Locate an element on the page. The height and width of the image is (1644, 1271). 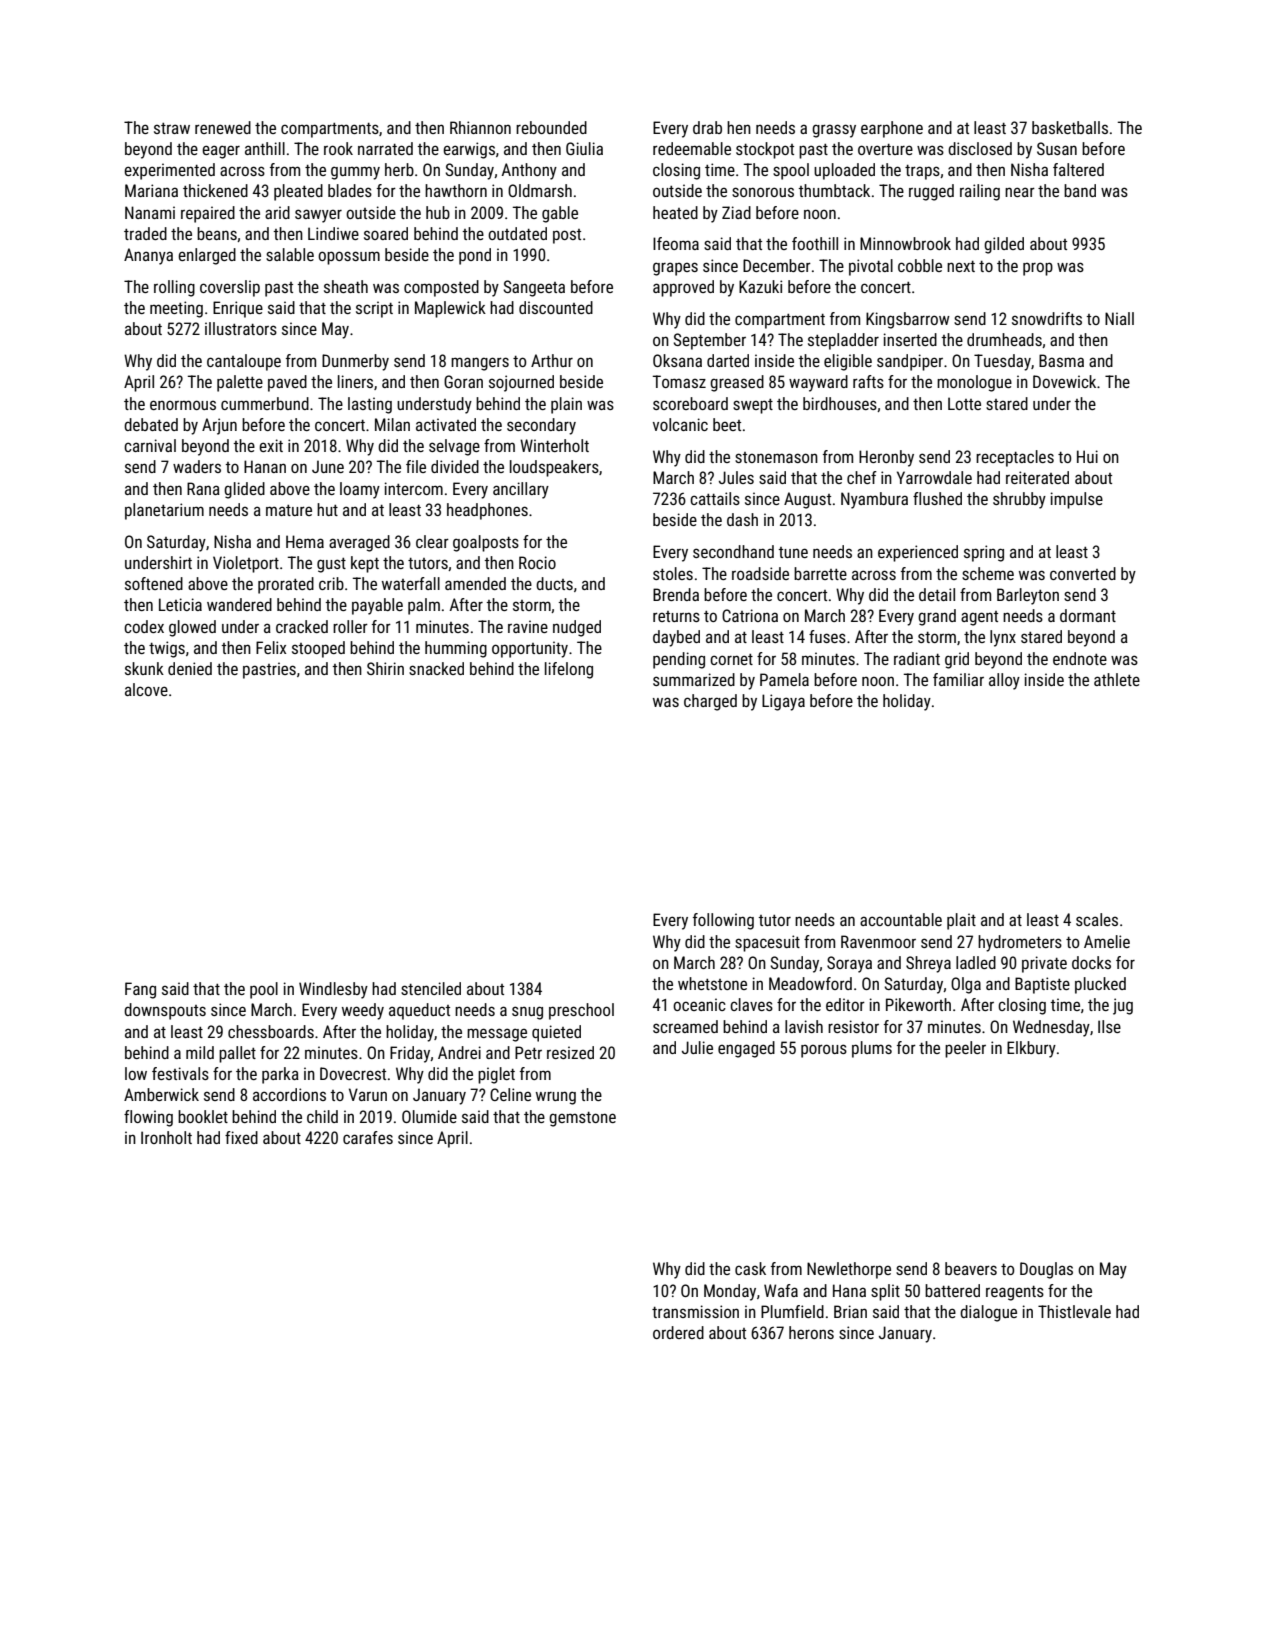
Kingsbarrow is located at coordinates (908, 320).
